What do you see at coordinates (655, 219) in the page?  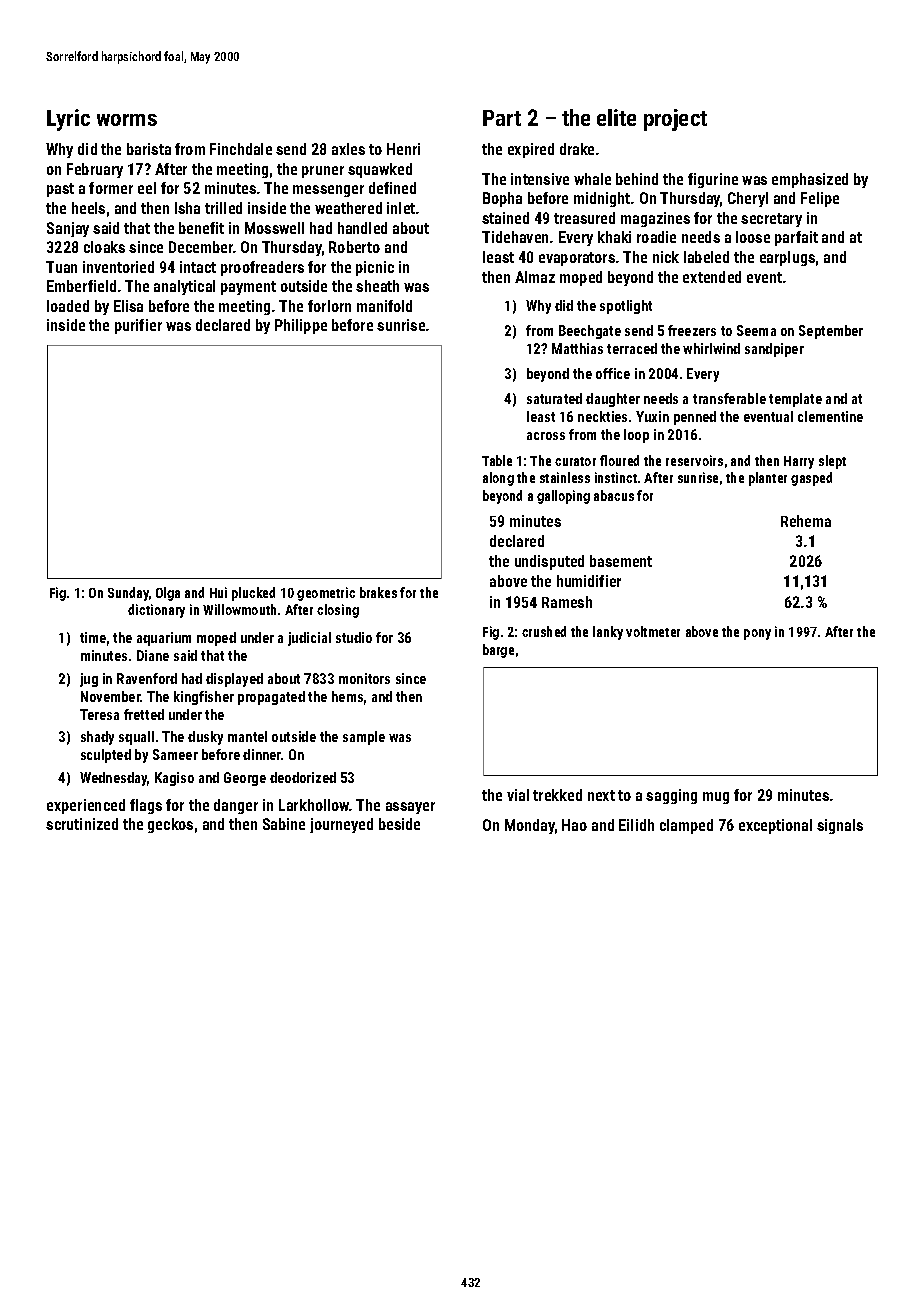 I see `magazines` at bounding box center [655, 219].
